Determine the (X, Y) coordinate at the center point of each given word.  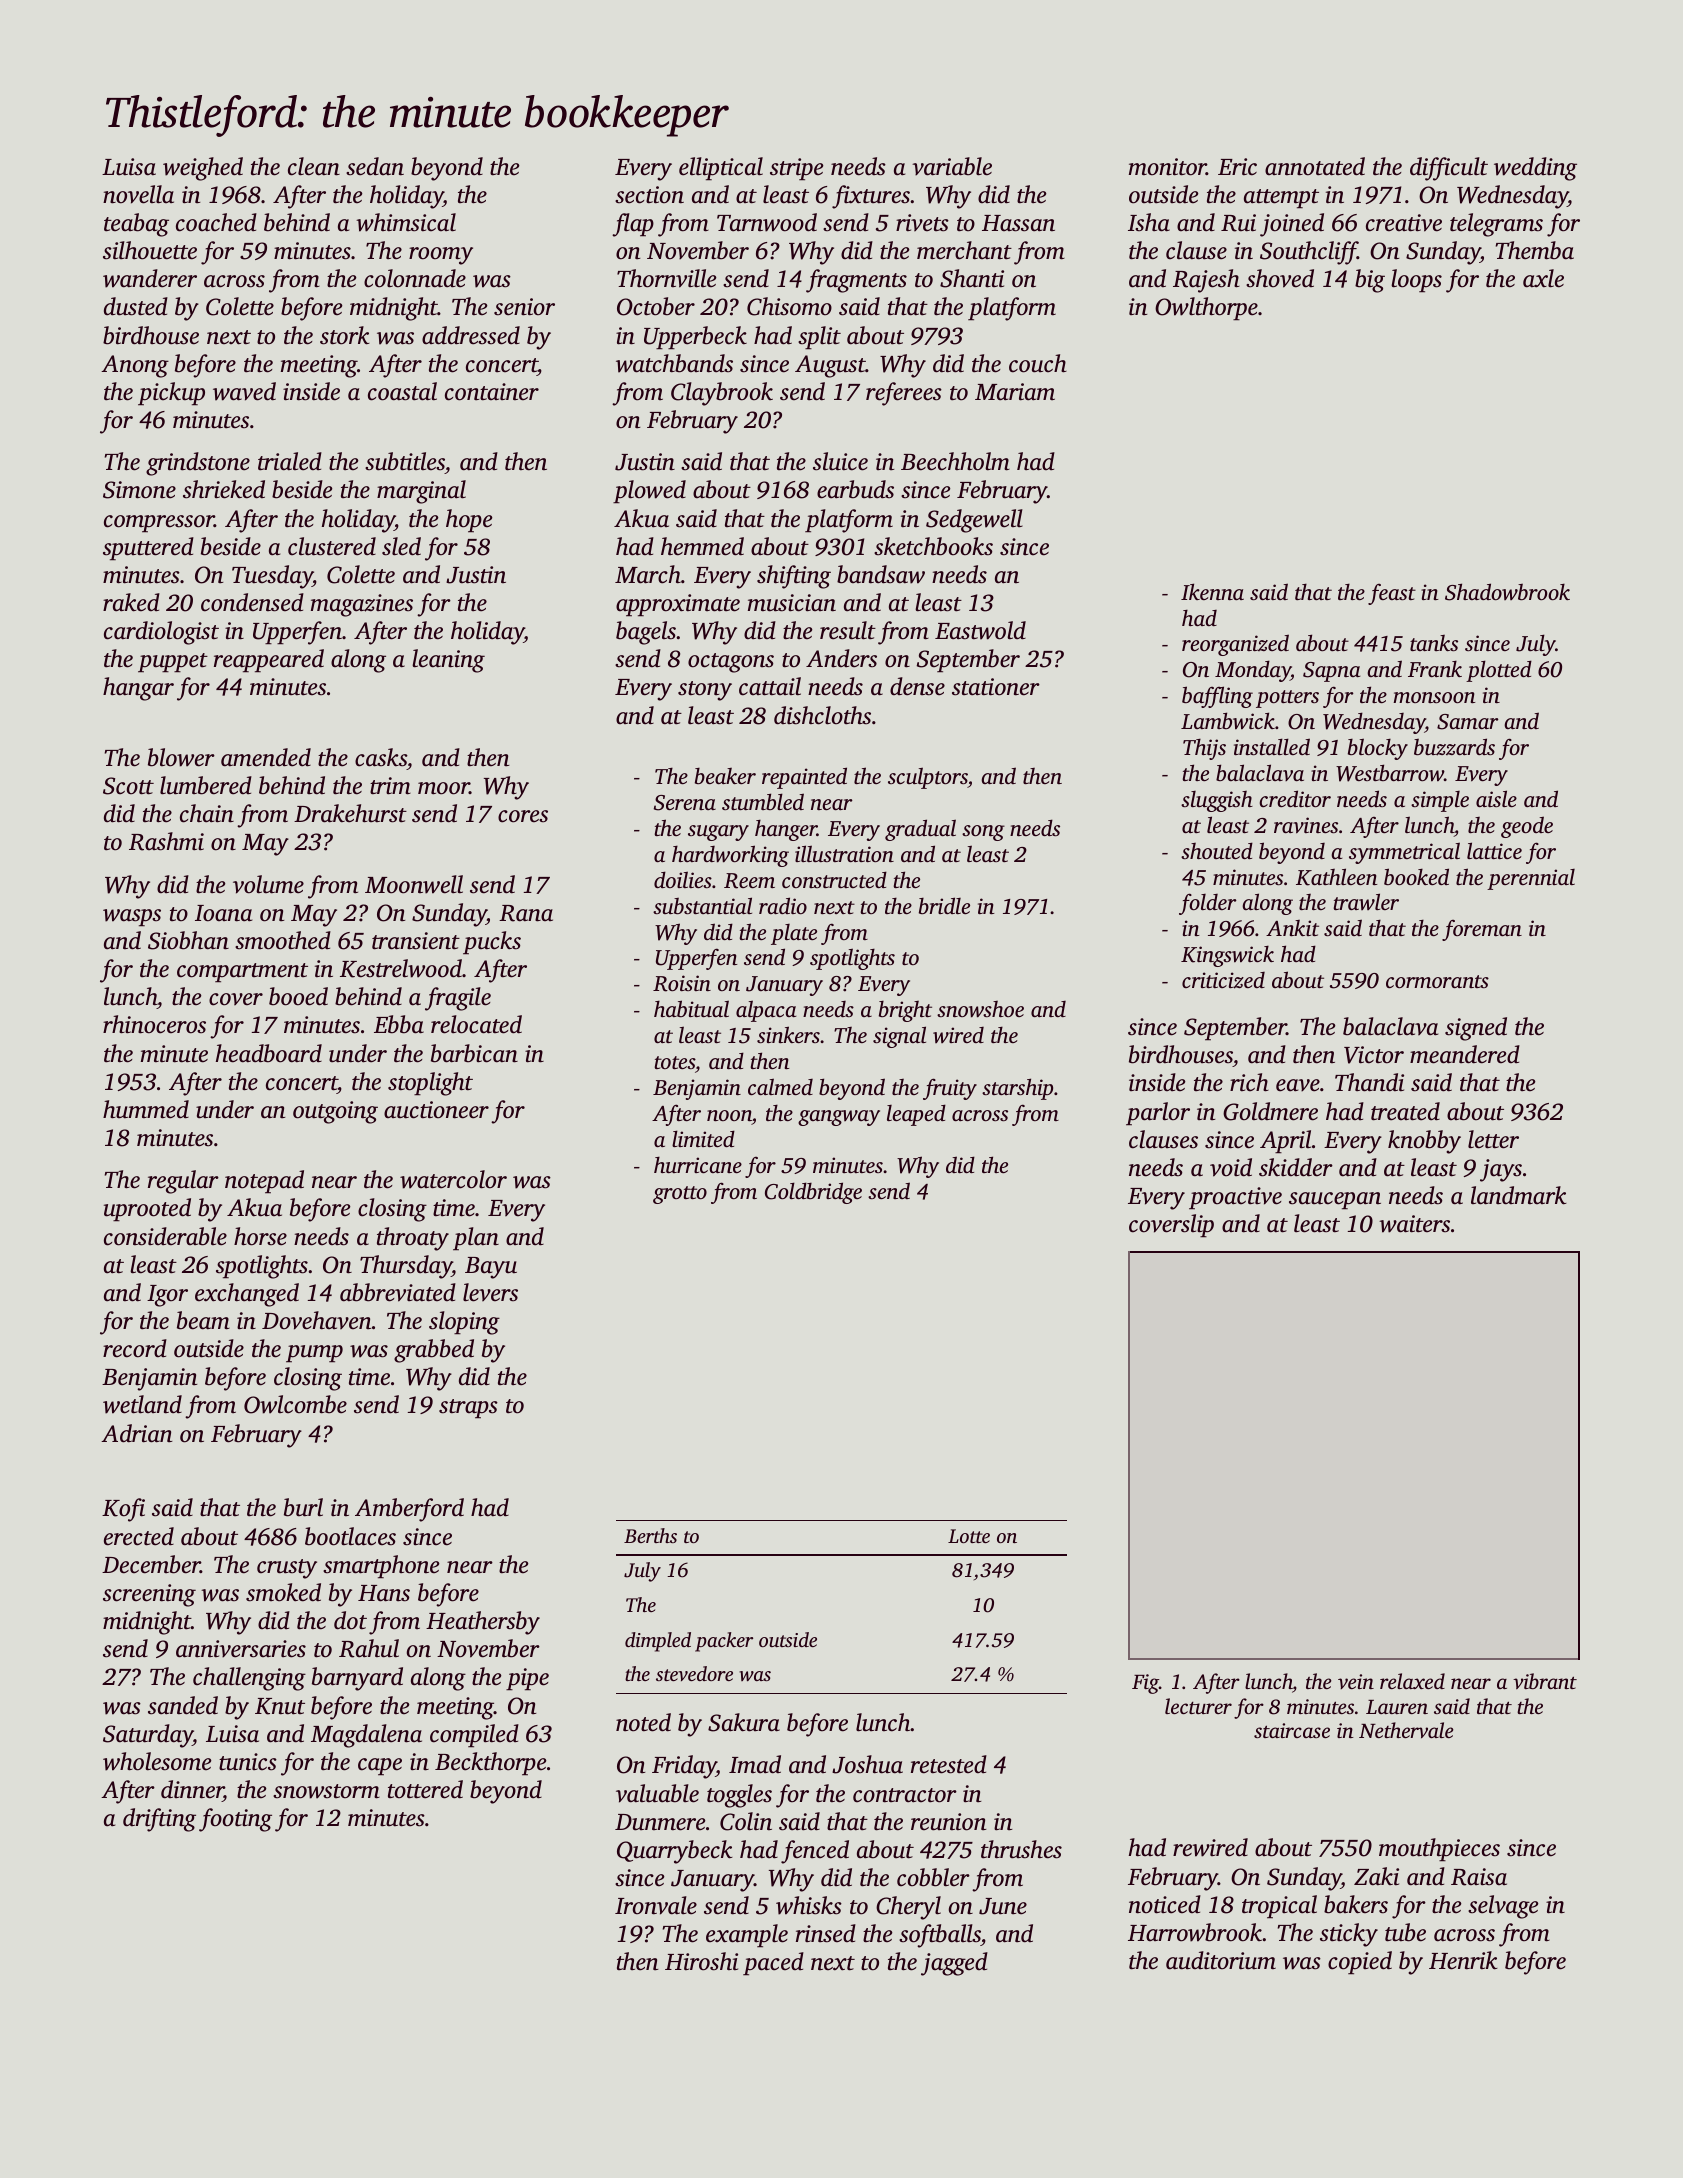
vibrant (1545, 1681)
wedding (1535, 169)
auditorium (1221, 1960)
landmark (1519, 1195)
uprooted (147, 1210)
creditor (1295, 798)
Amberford (409, 1510)
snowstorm (326, 1791)
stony (705, 691)
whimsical (406, 222)
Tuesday (272, 577)
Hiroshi (701, 1961)
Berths (650, 1535)
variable (952, 166)
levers (490, 1292)
